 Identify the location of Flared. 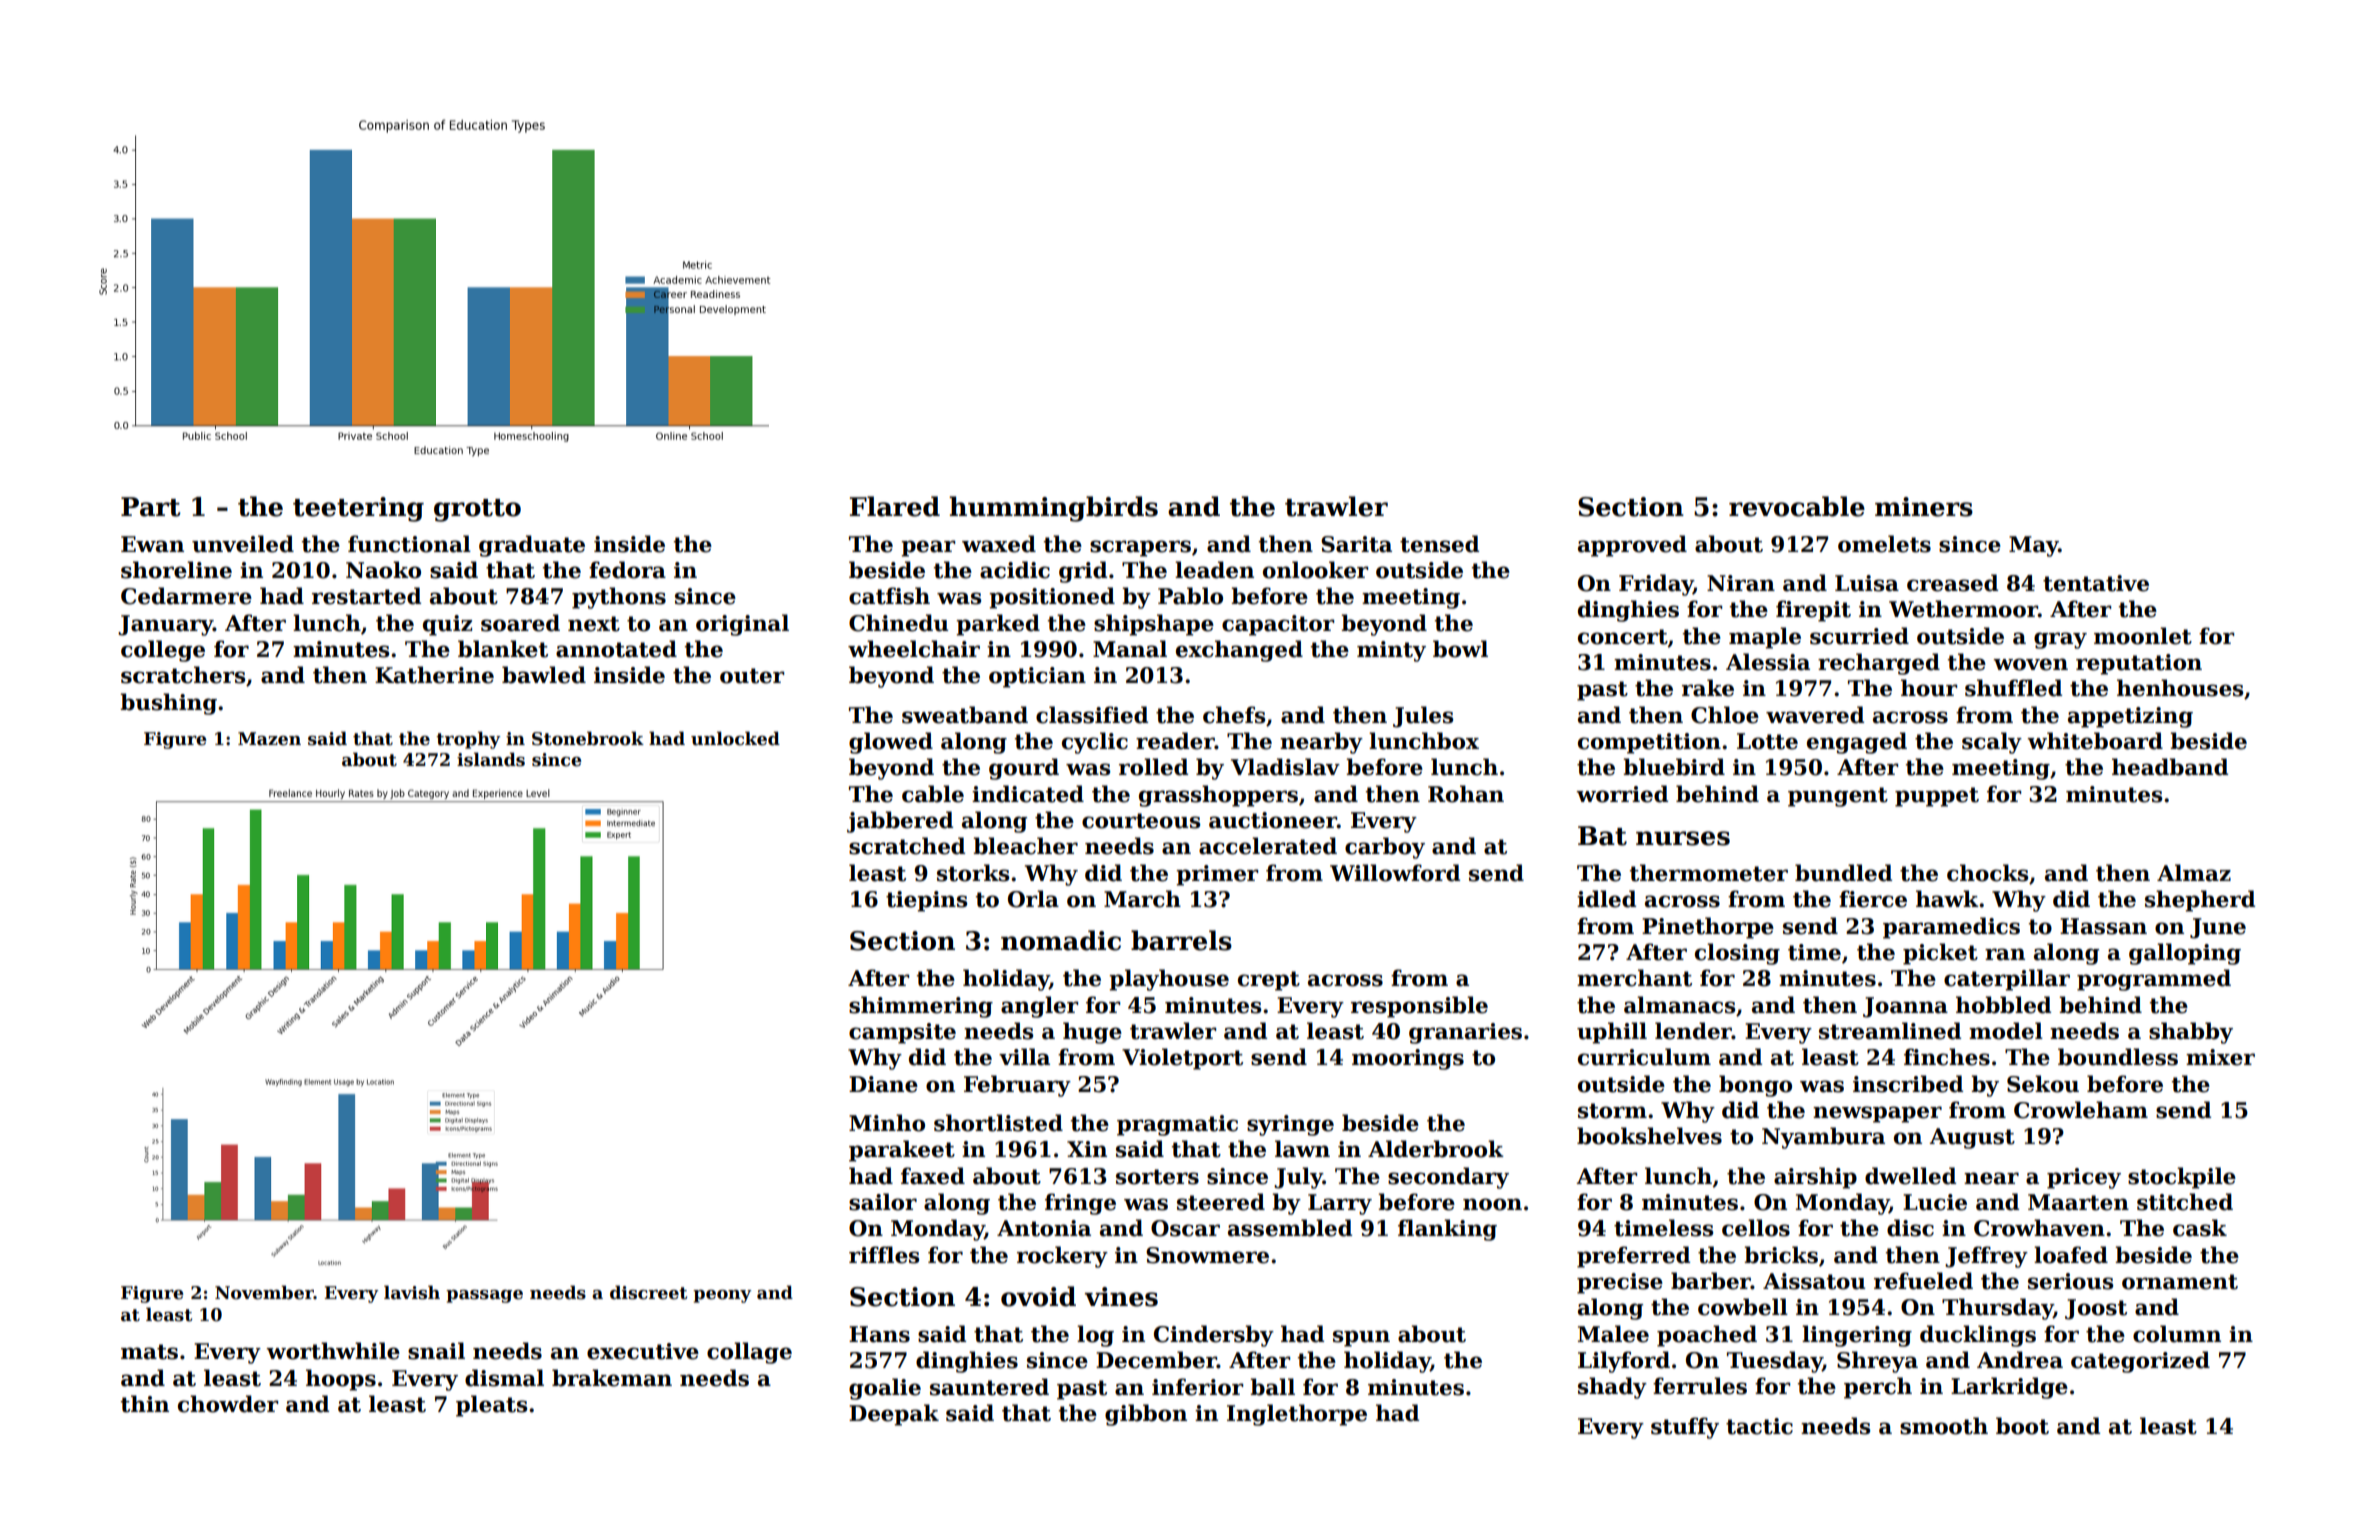
(895, 506).
